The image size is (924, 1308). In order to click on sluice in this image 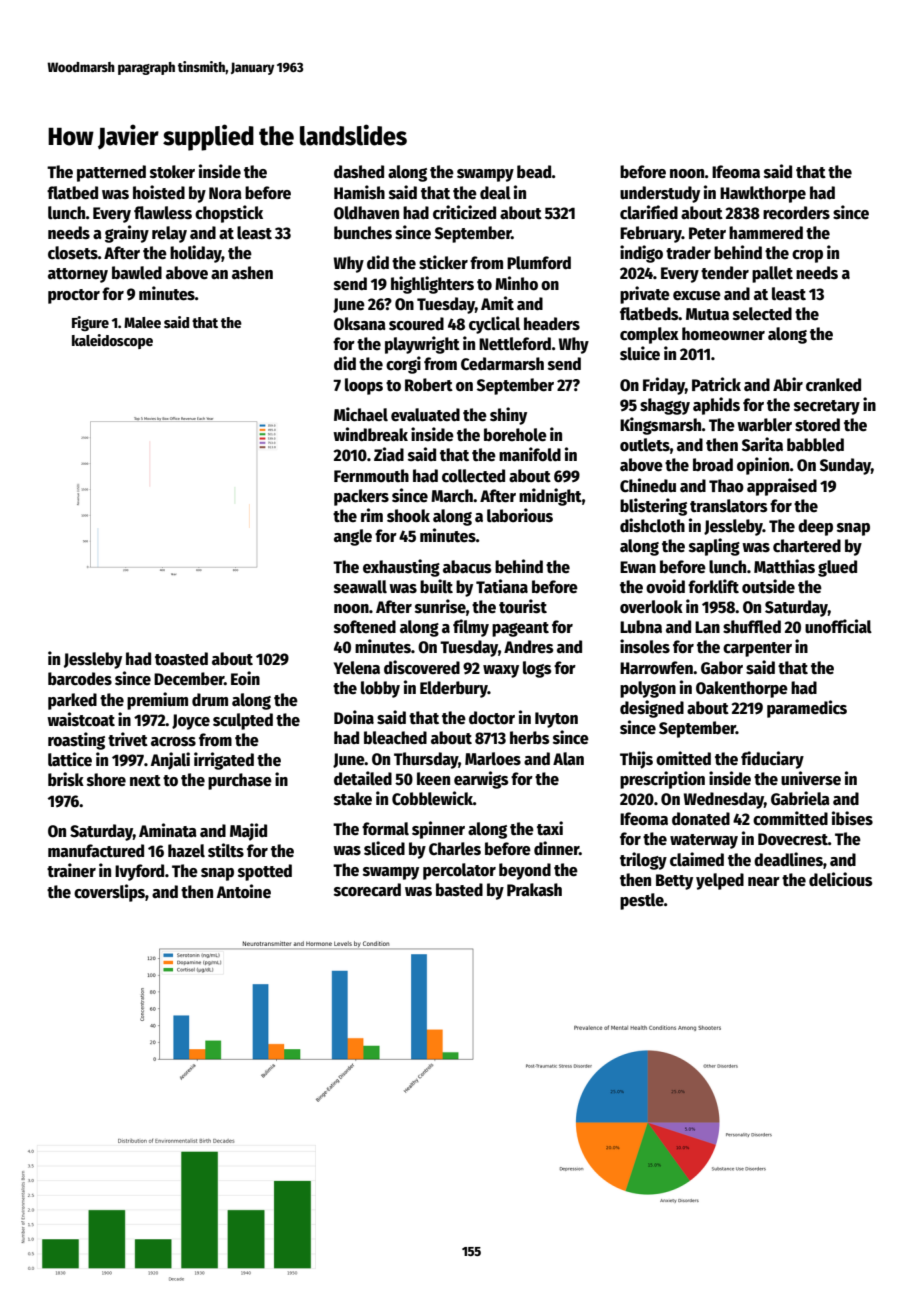, I will do `click(640, 353)`.
